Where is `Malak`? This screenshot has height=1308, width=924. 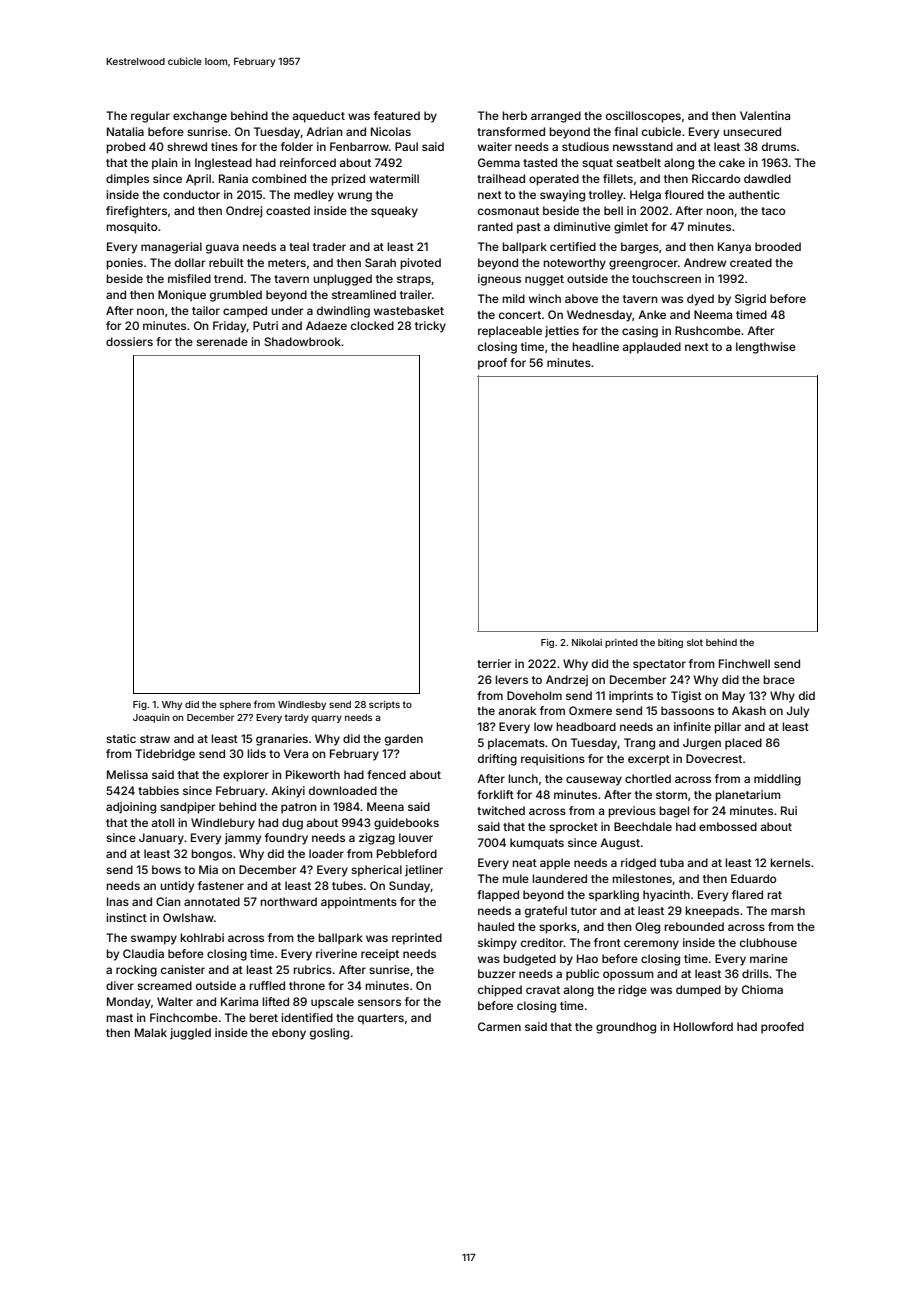
Malak is located at coordinates (151, 1032).
